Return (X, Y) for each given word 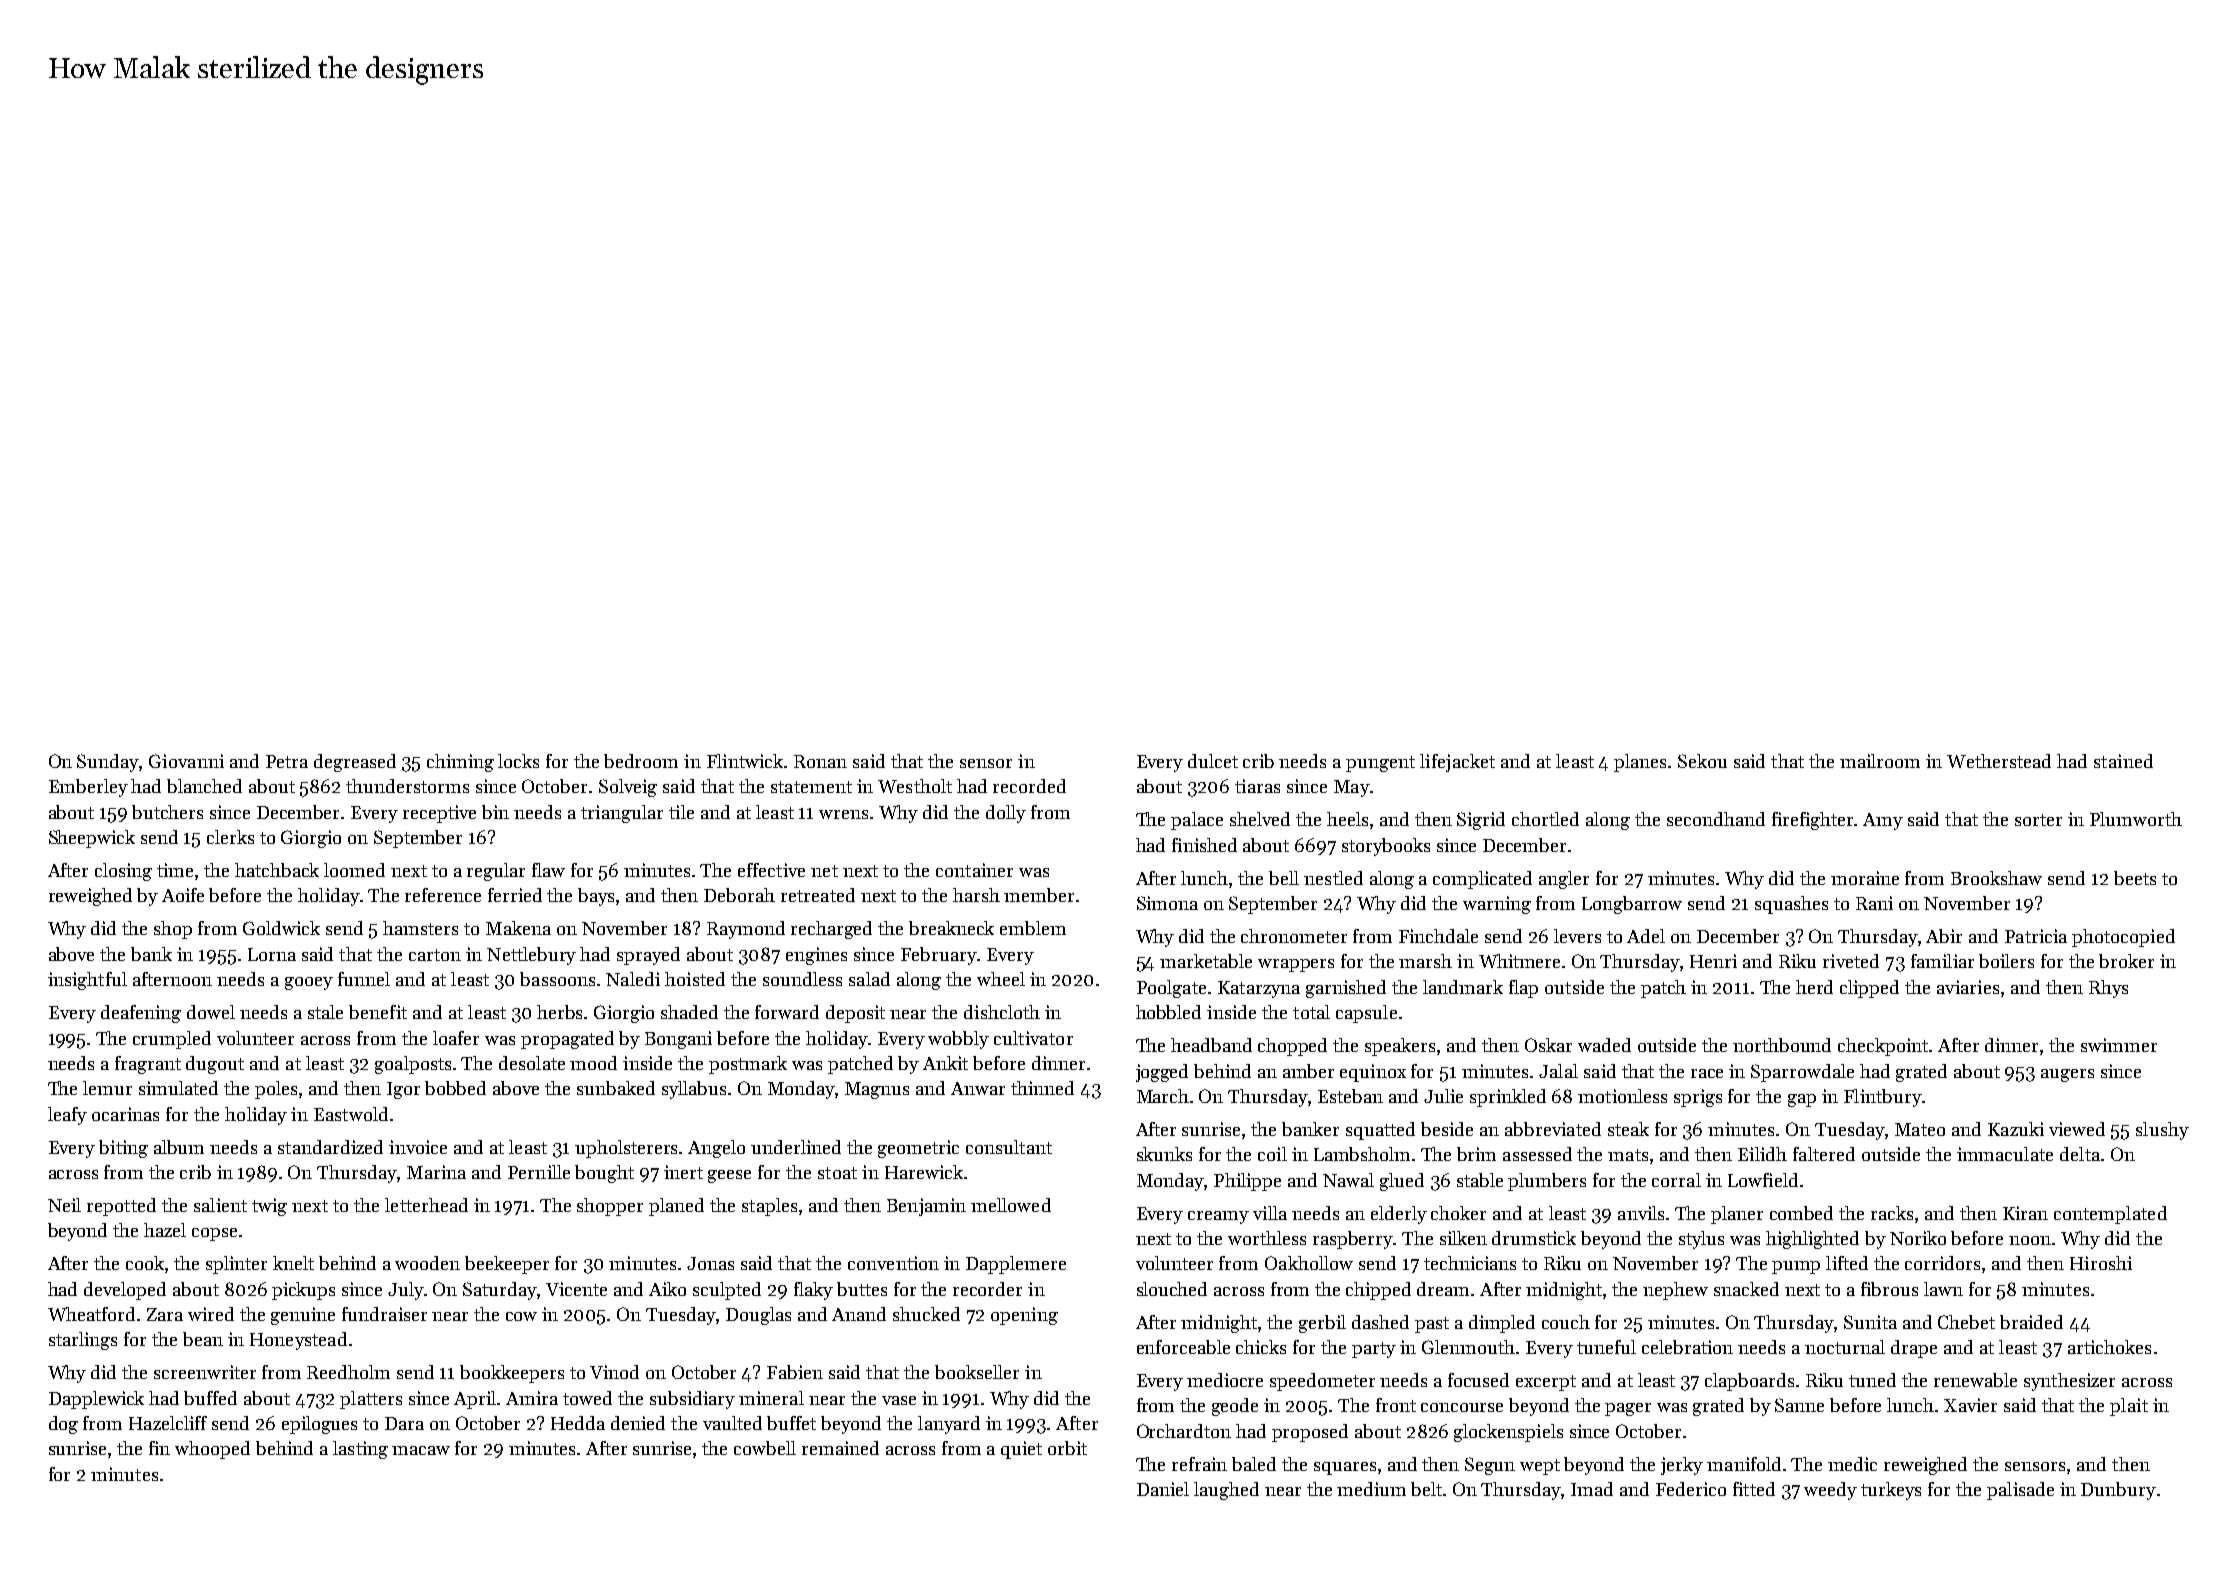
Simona (1167, 903)
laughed (1226, 1491)
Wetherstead (1999, 761)
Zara (165, 1314)
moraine (1865, 878)
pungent (1380, 764)
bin (495, 812)
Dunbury (2118, 1491)
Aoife (183, 895)
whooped (212, 1450)
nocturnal (1845, 1347)
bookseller (977, 1372)
